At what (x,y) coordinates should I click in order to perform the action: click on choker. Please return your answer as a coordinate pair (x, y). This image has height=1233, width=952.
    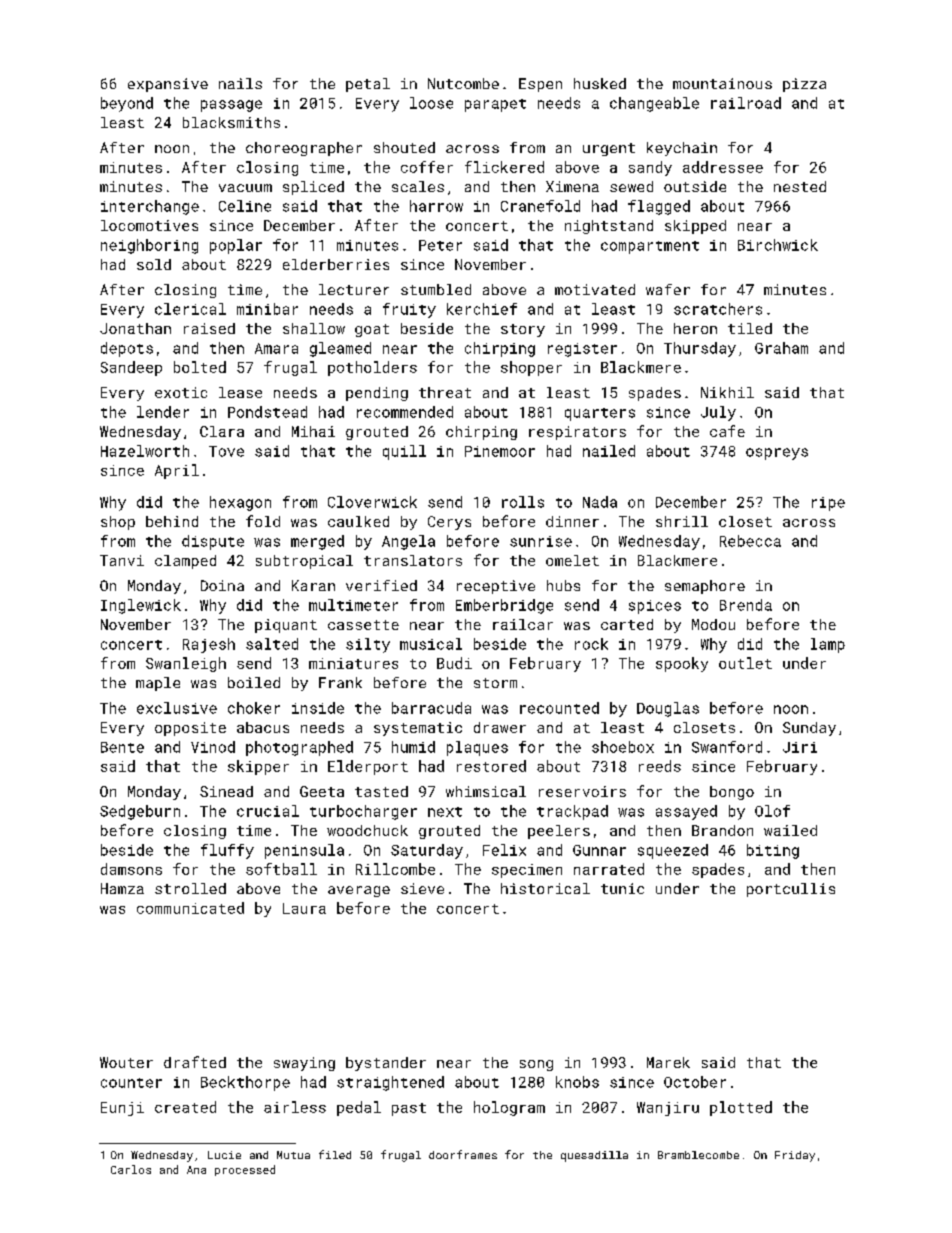
    Looking at the image, I should click on (254, 708).
